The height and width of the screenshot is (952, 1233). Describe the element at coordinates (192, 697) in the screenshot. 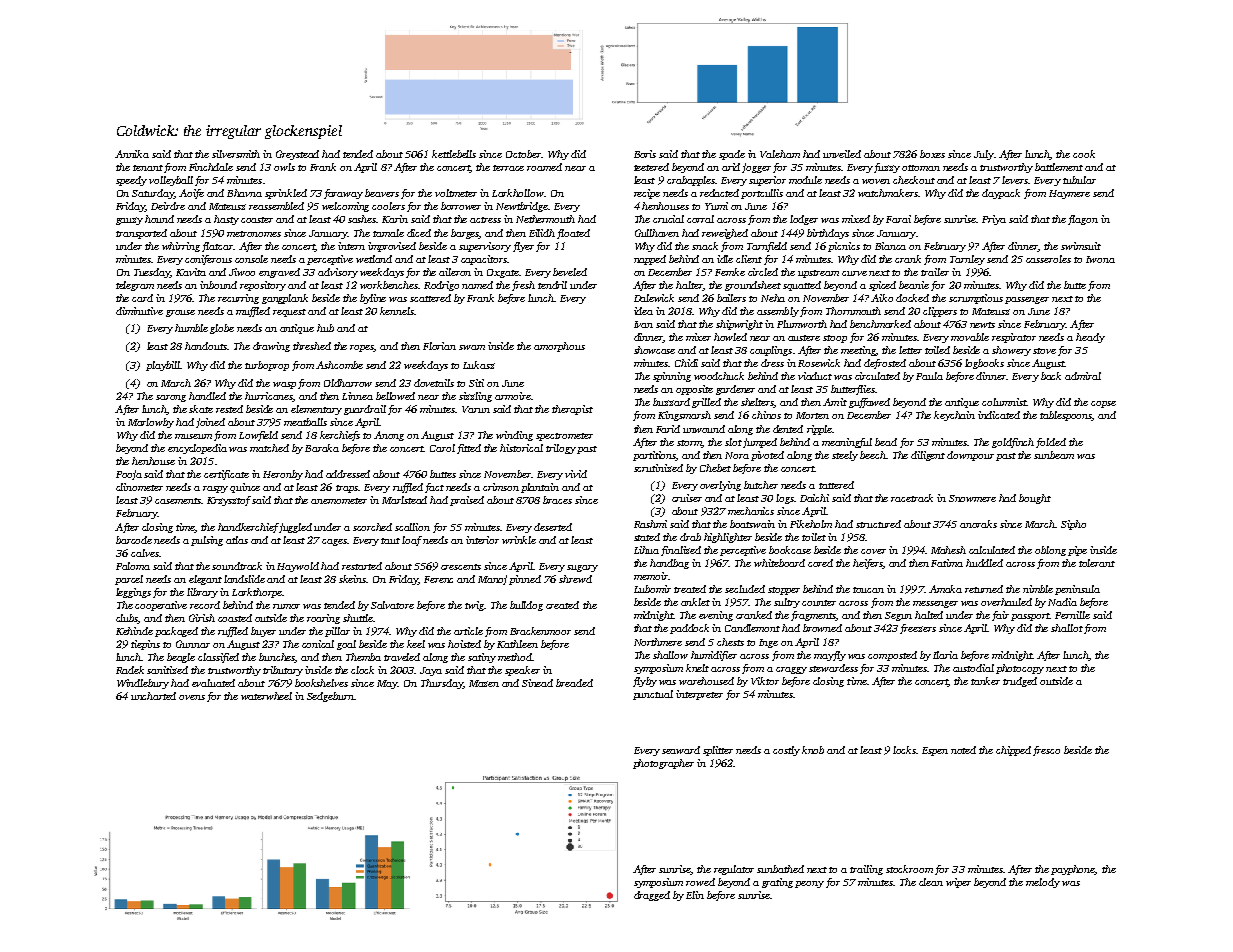

I see `ovens` at that location.
